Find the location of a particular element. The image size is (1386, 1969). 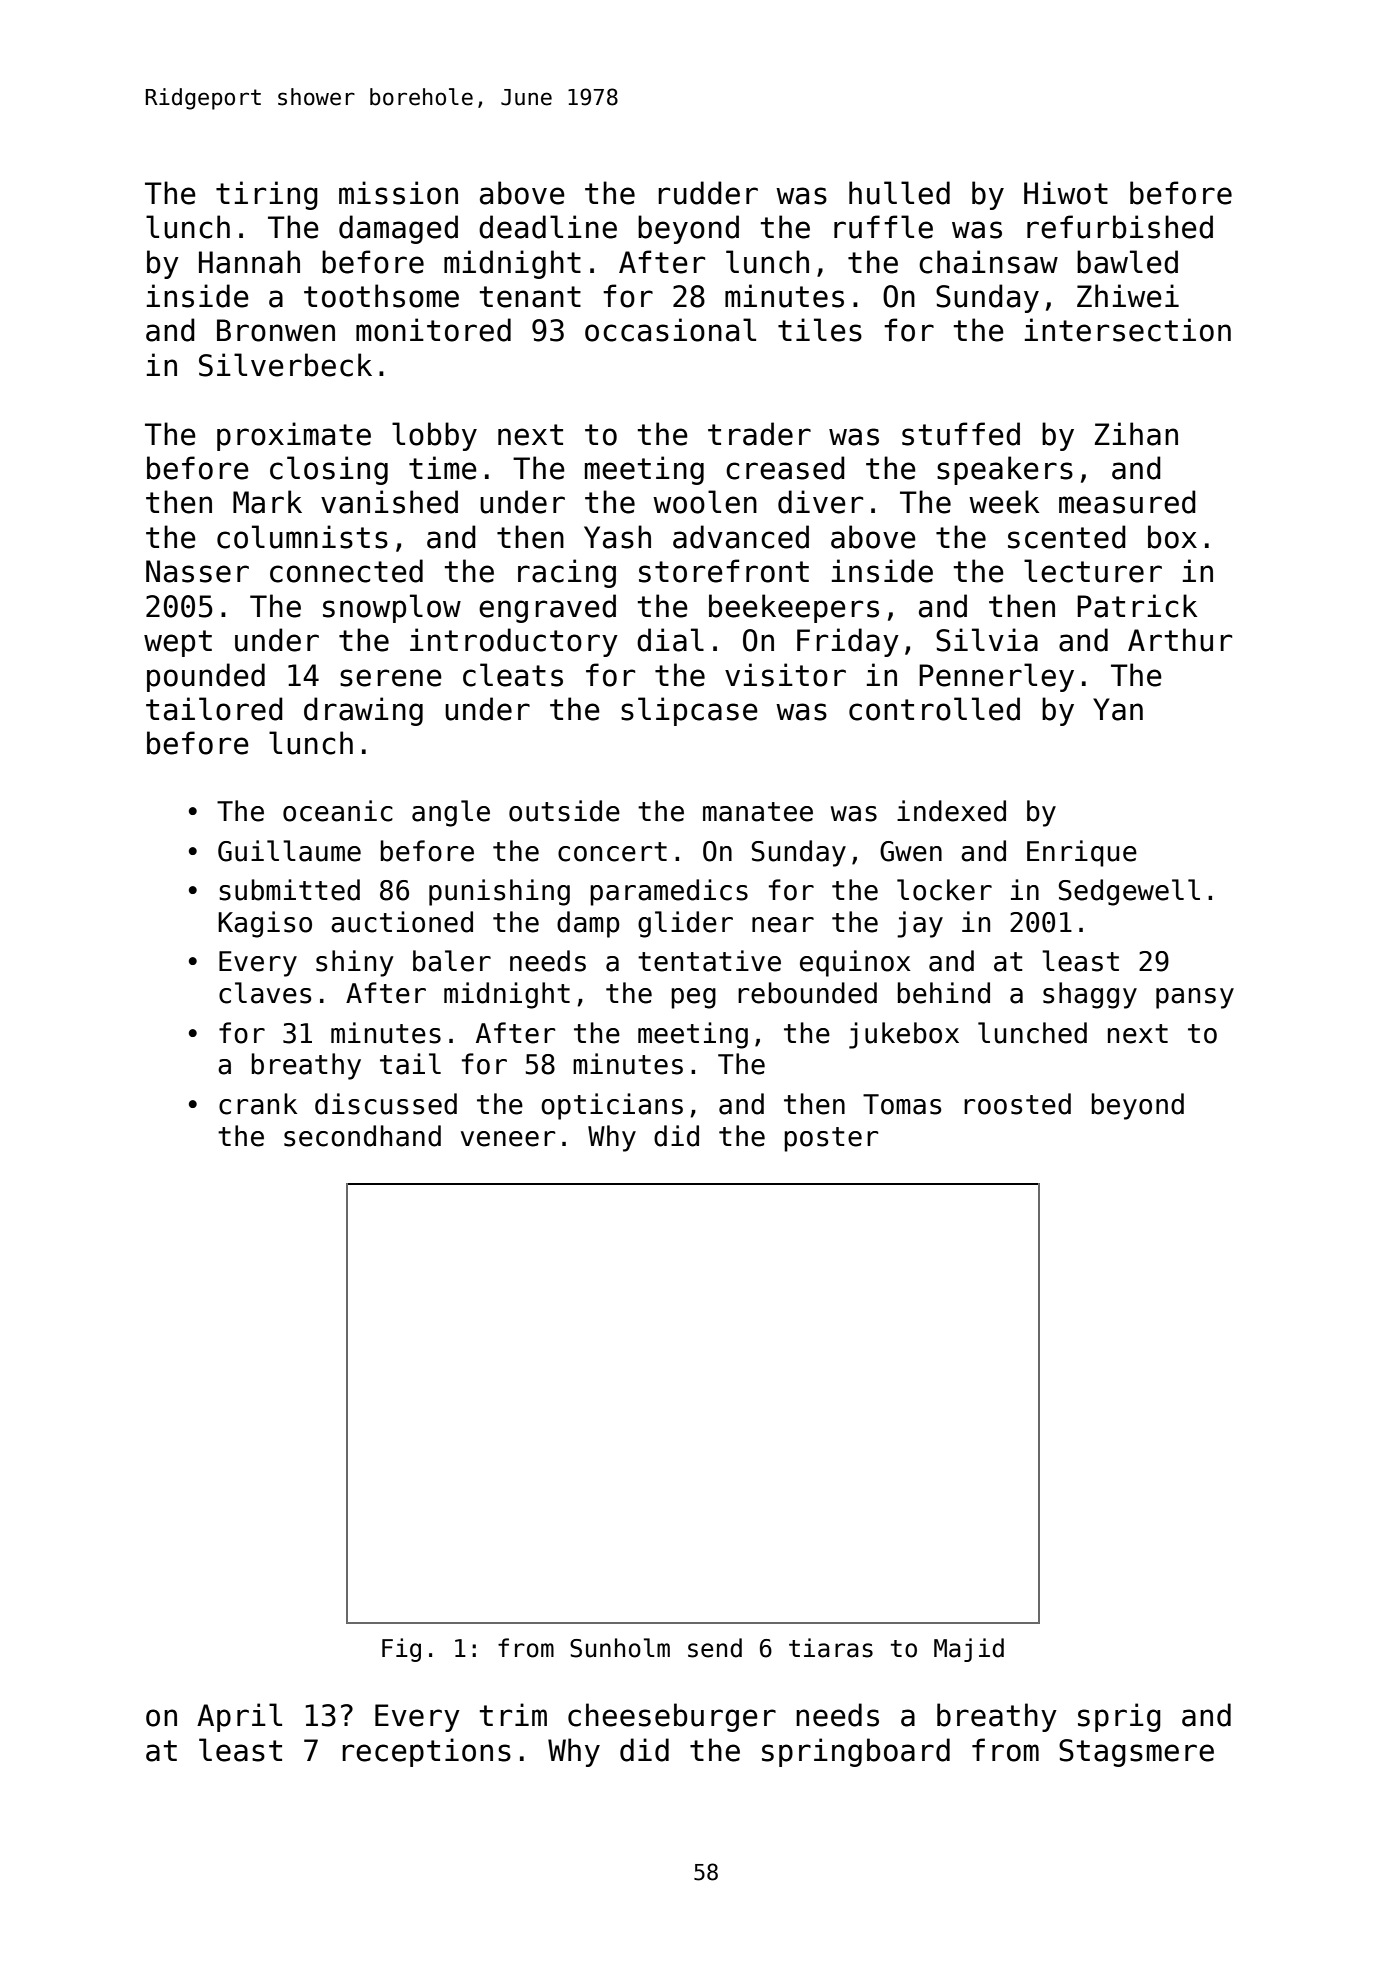

Majid is located at coordinates (969, 1650).
